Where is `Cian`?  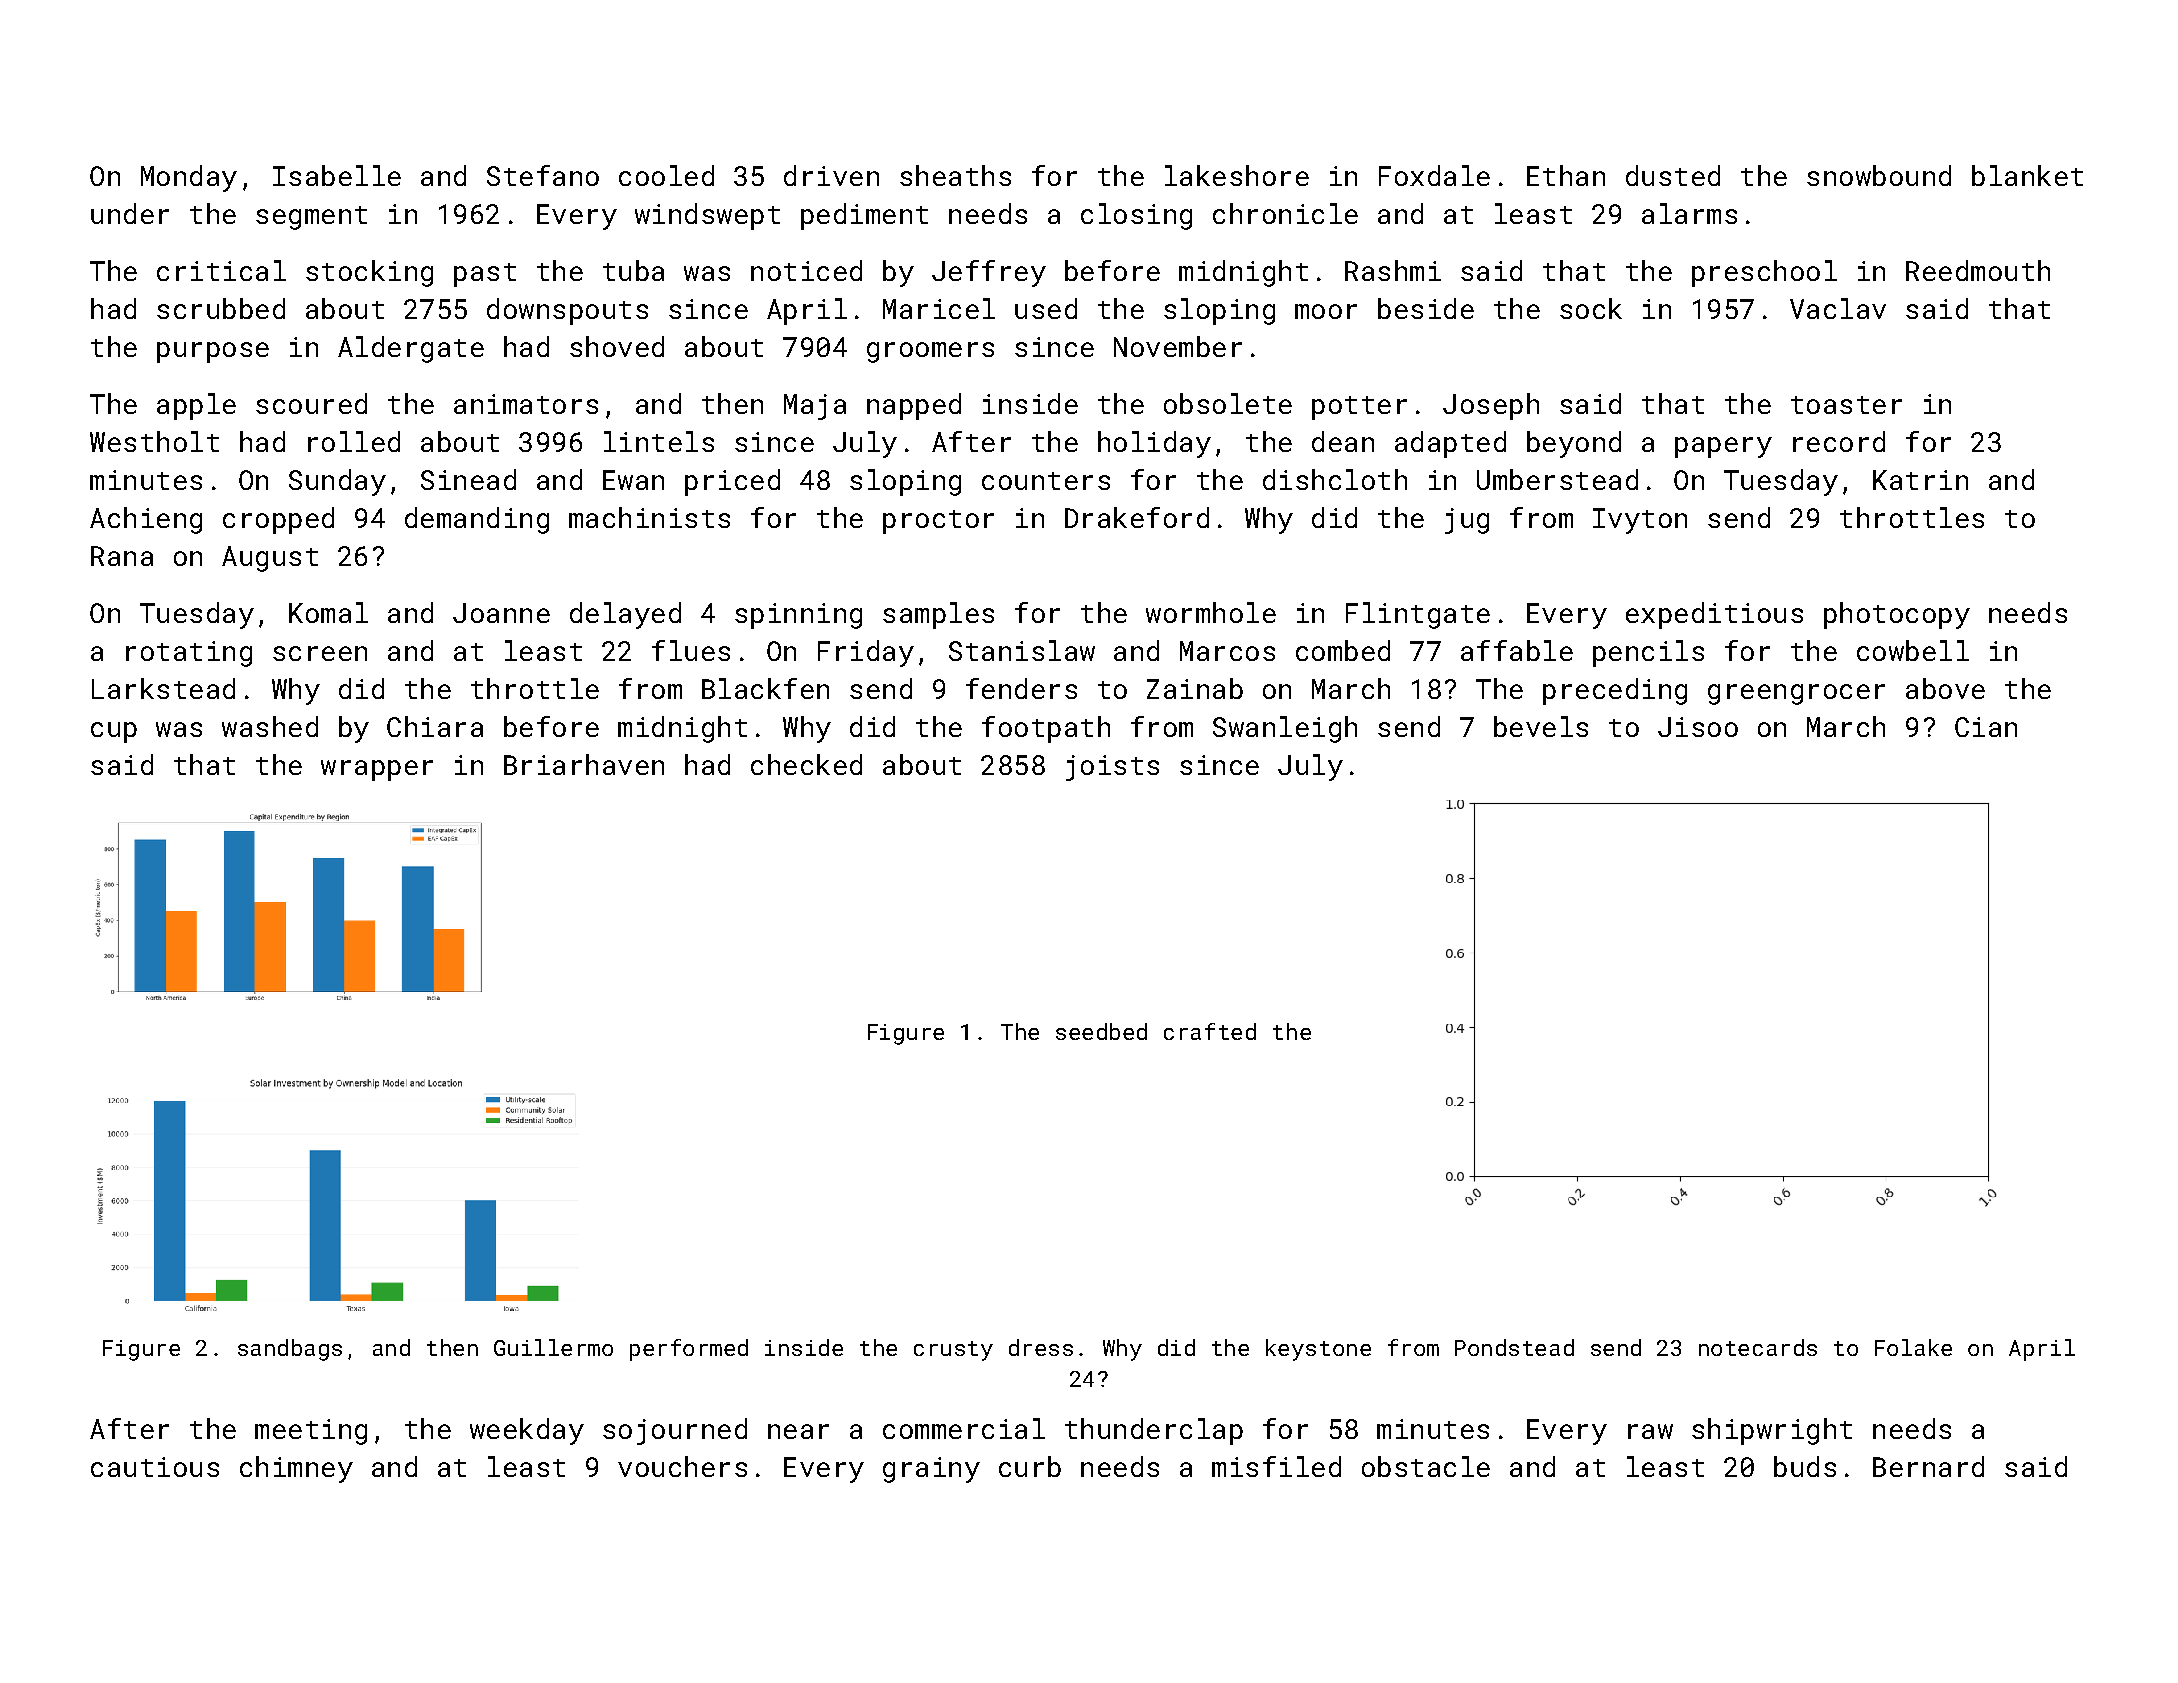 Cian is located at coordinates (1986, 727).
